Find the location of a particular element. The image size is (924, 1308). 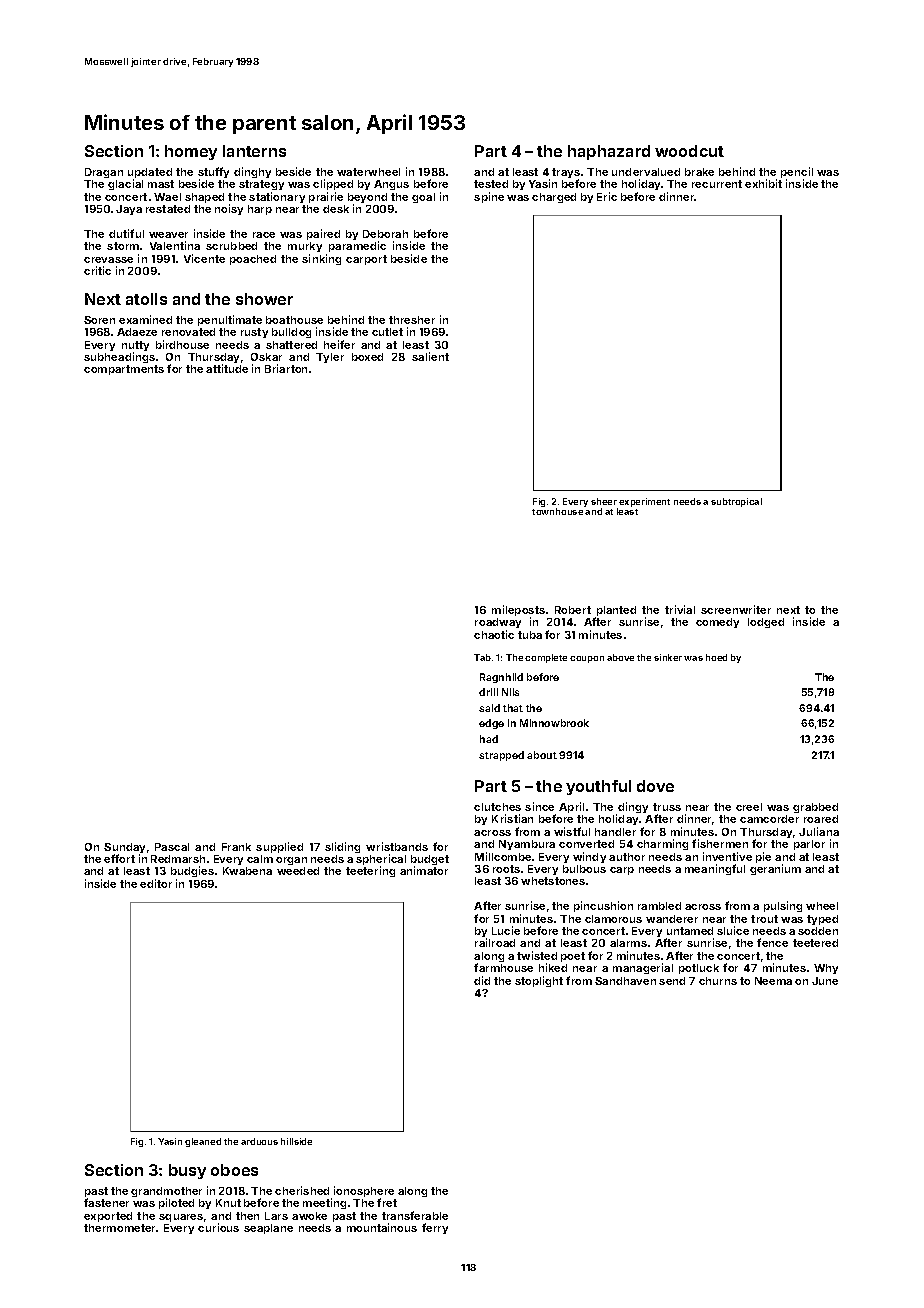

trays is located at coordinates (566, 174).
